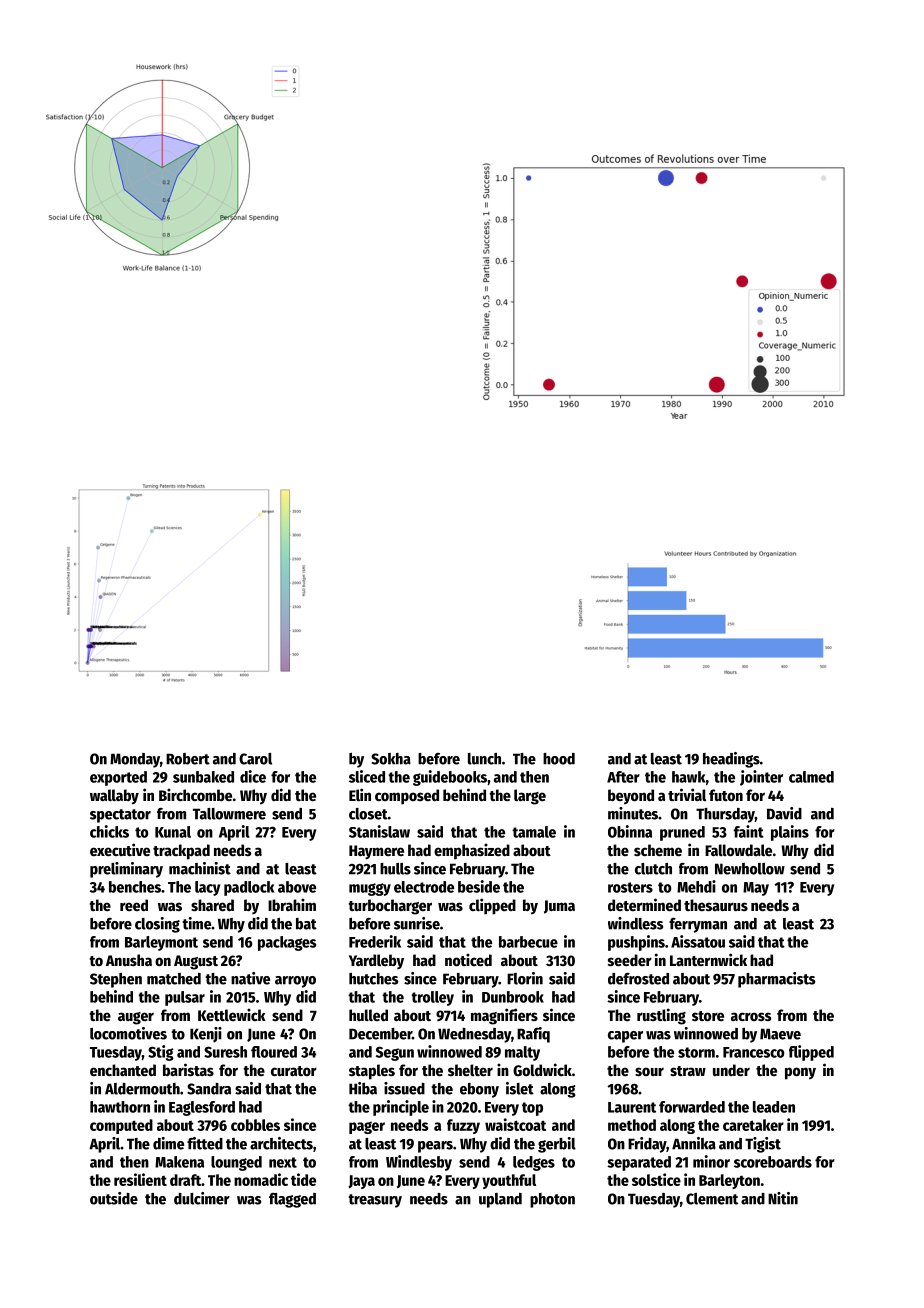 This screenshot has height=1308, width=924. What do you see at coordinates (181, 852) in the screenshot?
I see `trackpad` at bounding box center [181, 852].
